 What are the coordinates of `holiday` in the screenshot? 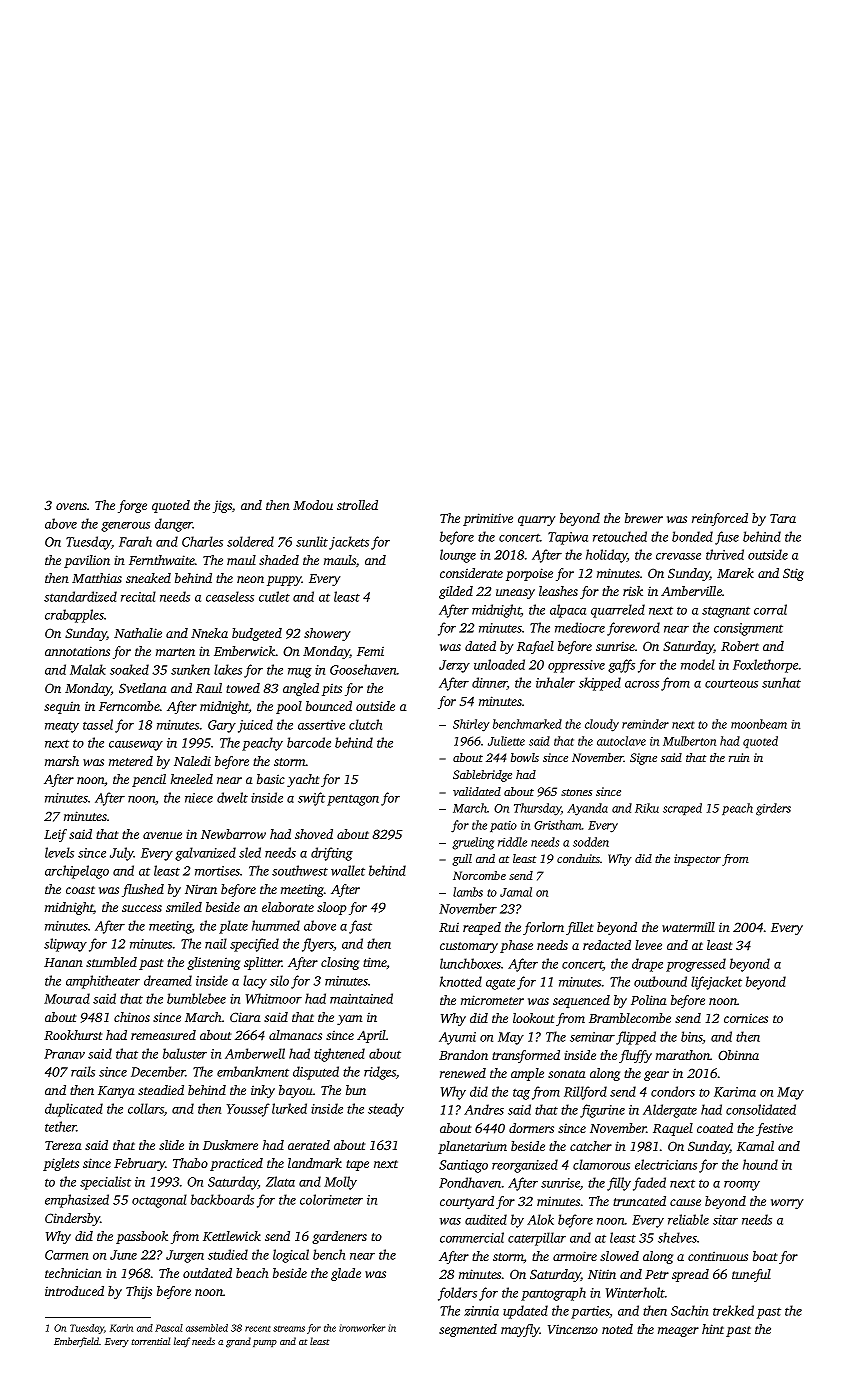 It's located at (606, 556).
